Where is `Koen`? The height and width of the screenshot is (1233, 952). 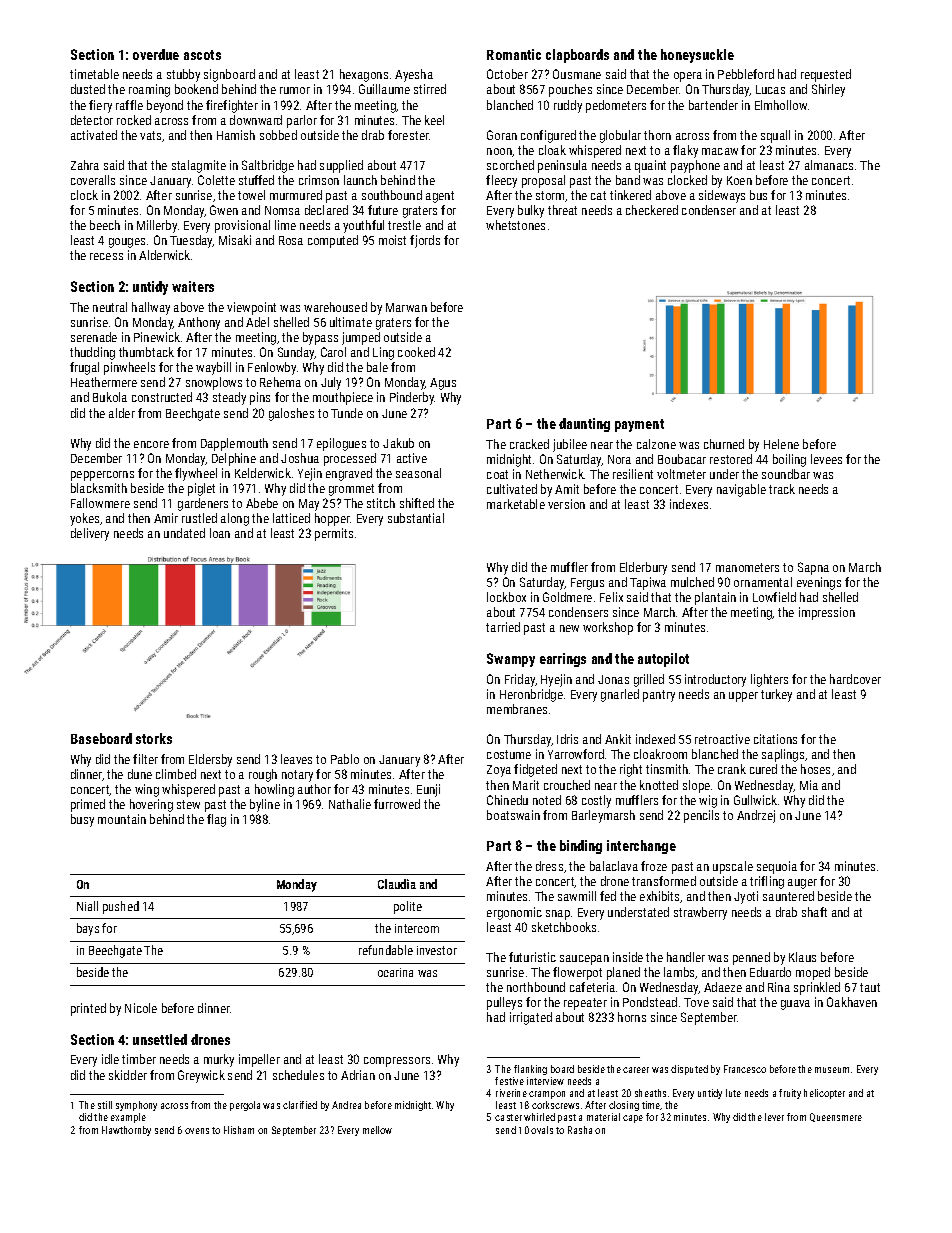 Koen is located at coordinates (739, 180).
